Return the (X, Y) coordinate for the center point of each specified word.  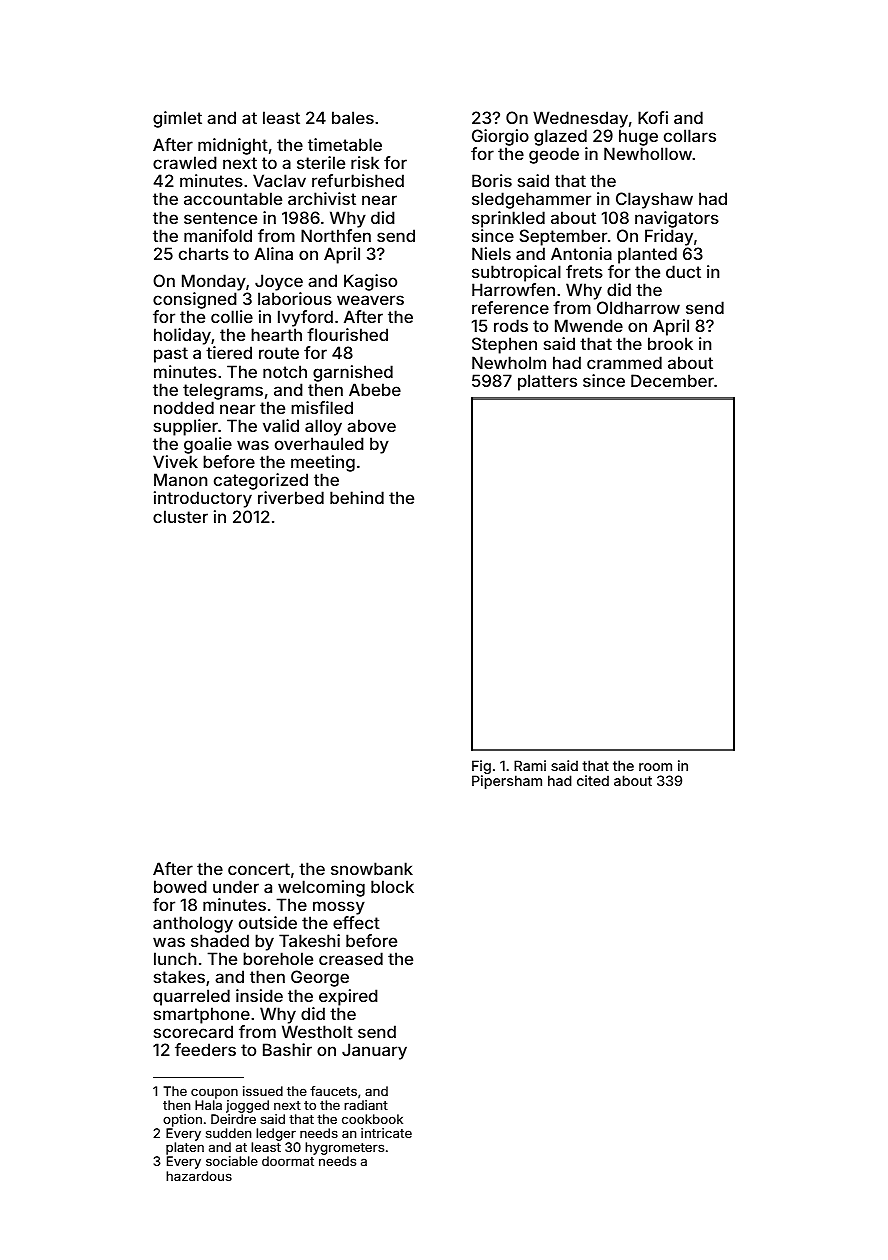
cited (593, 780)
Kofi (653, 117)
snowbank (372, 868)
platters (547, 382)
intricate (386, 1133)
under (236, 886)
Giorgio (500, 137)
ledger (276, 1134)
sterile (321, 162)
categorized (261, 481)
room (655, 767)
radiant (366, 1105)
